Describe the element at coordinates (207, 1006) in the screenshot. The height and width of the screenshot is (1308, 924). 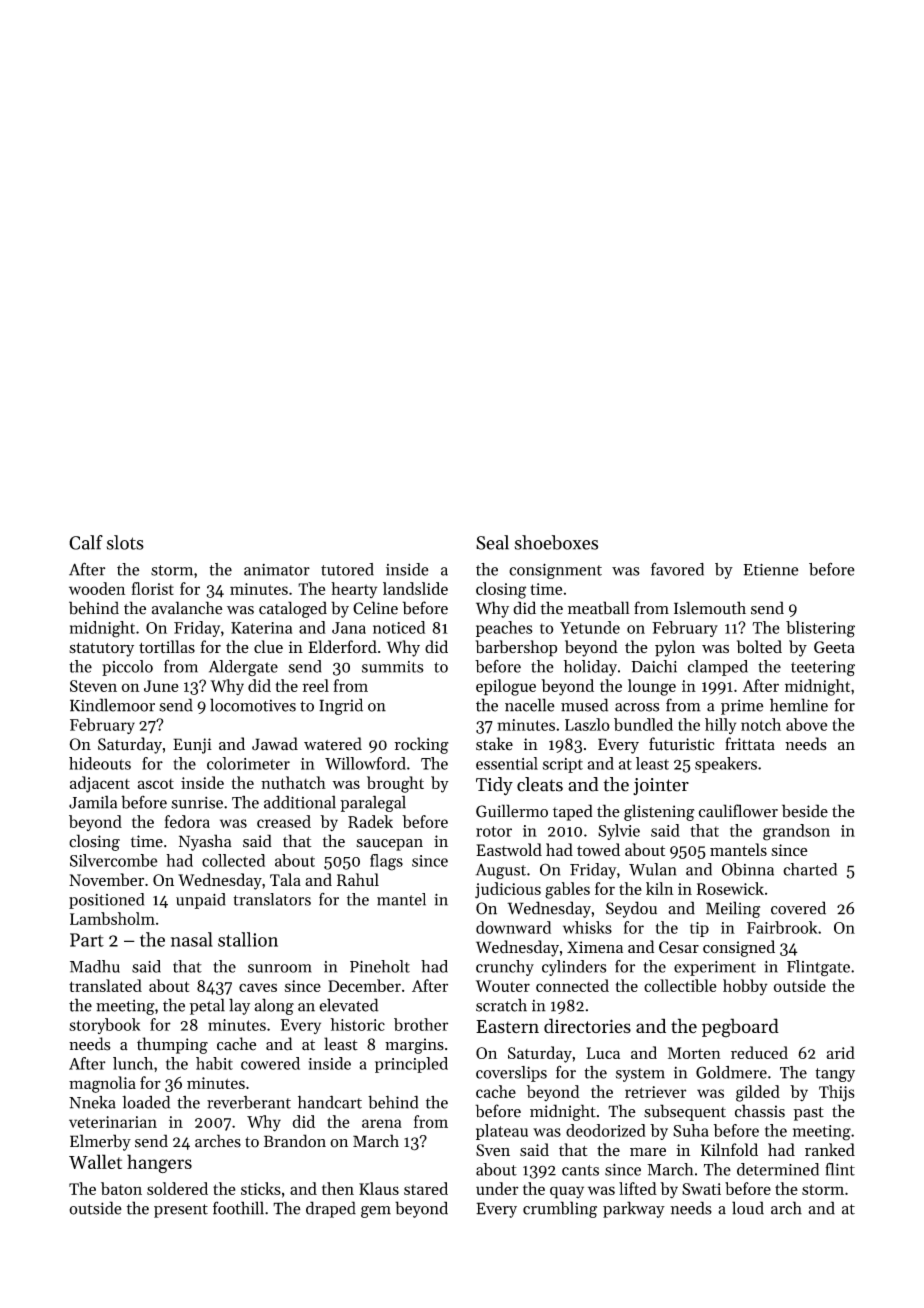
I see `petal` at that location.
